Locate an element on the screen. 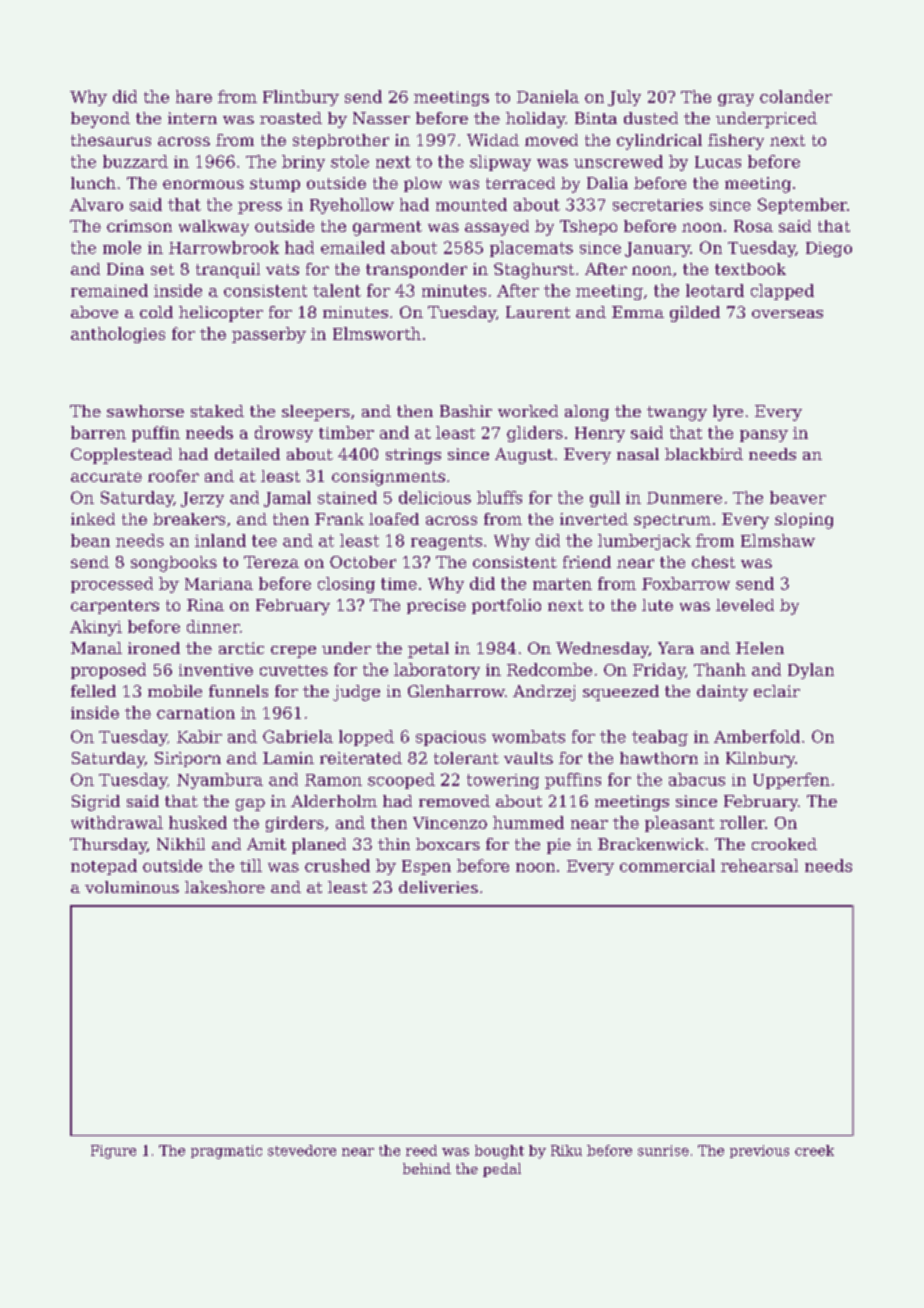 The height and width of the screenshot is (1308, 924). dainty is located at coordinates (722, 693).
